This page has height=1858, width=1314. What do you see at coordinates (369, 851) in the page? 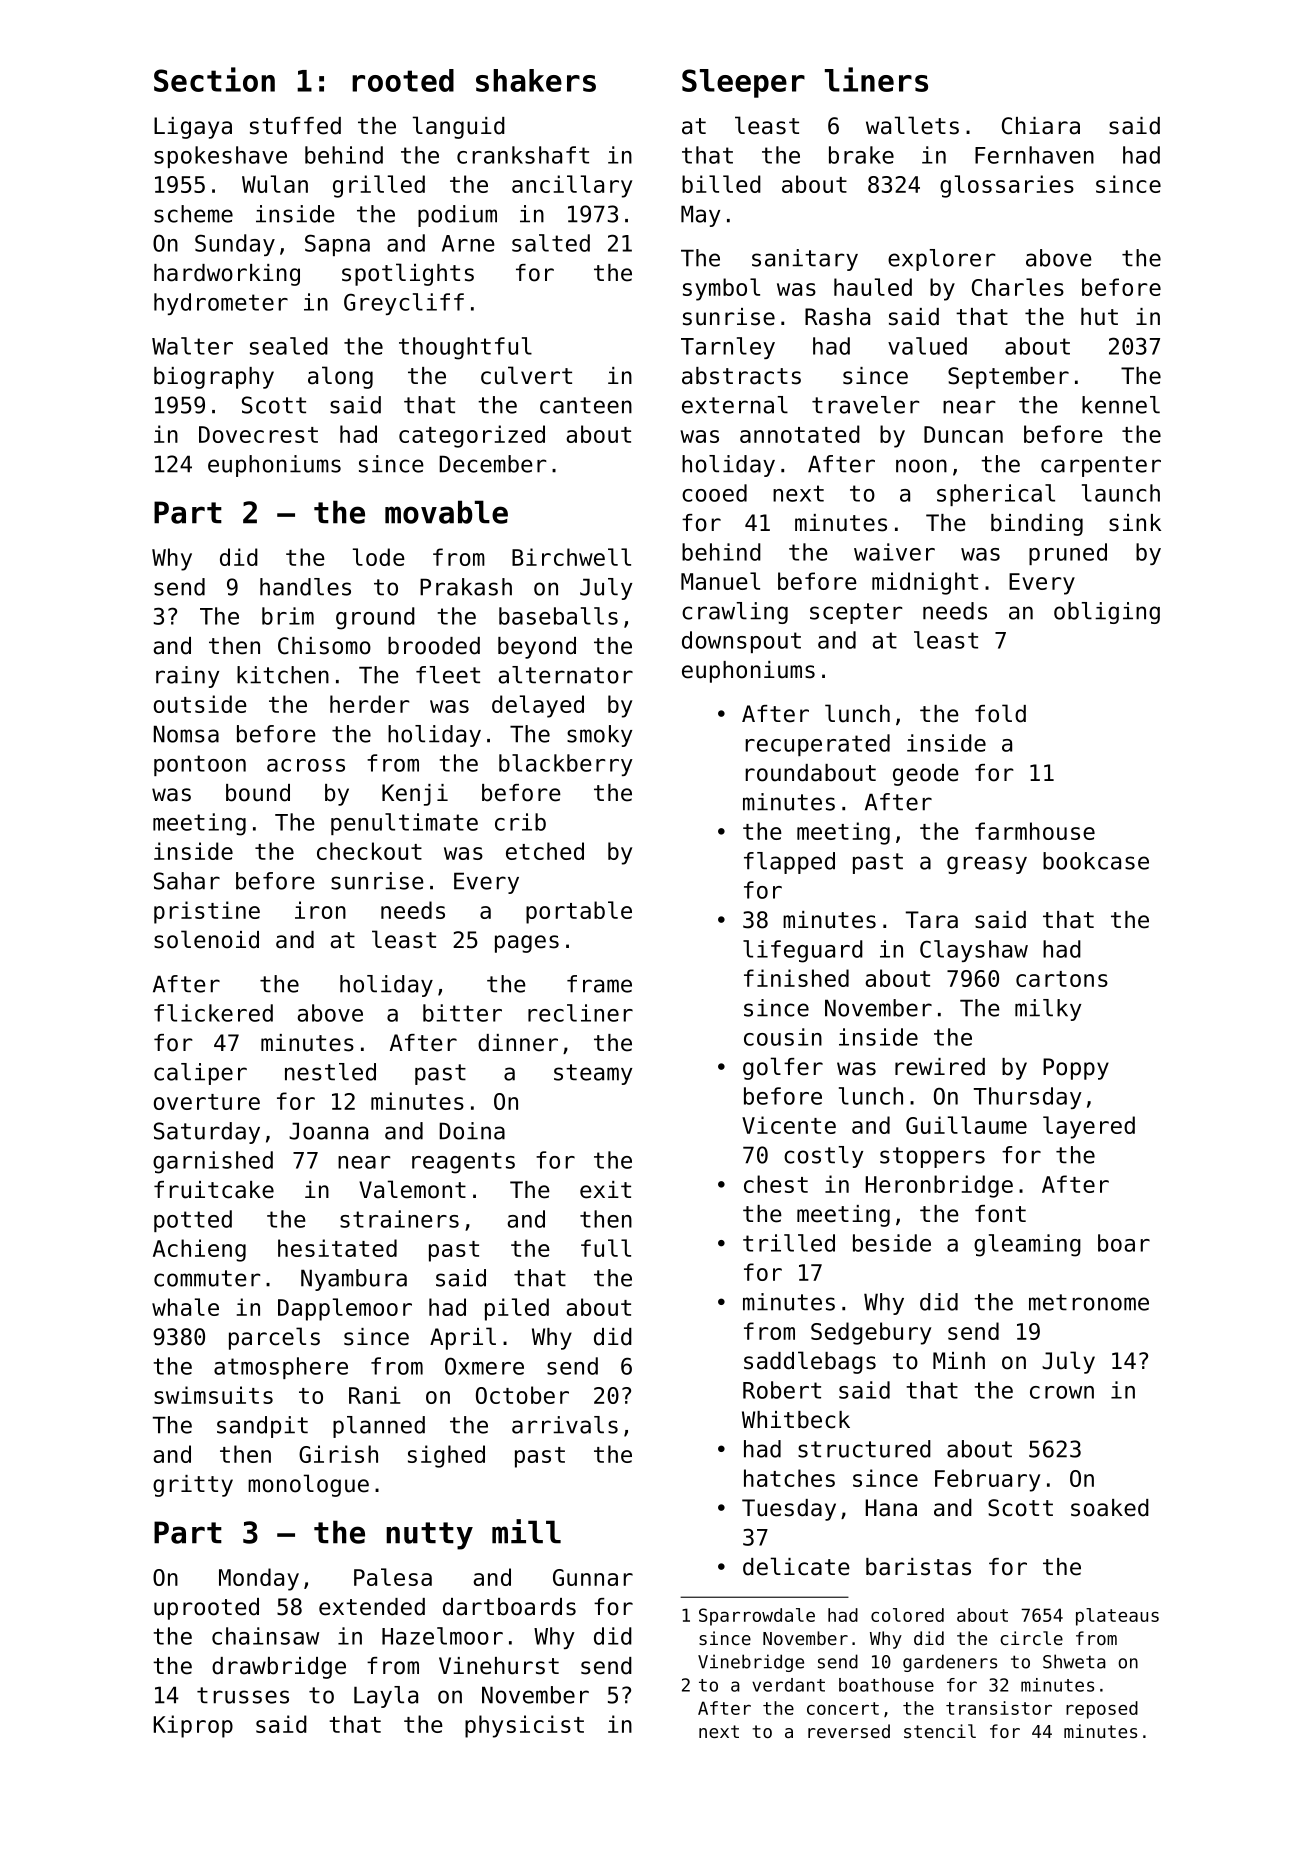
I see `checkout` at bounding box center [369, 851].
